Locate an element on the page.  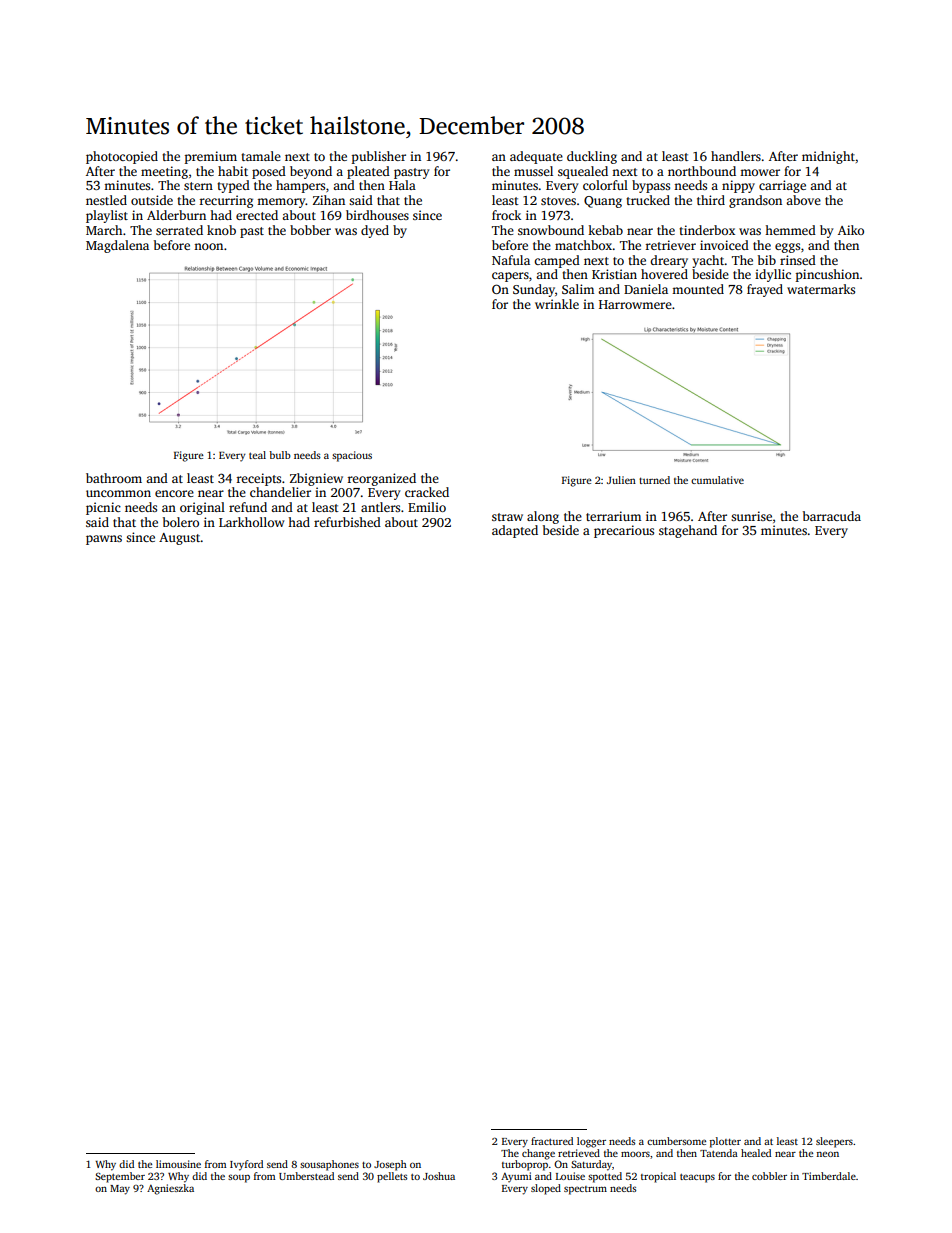
publisher is located at coordinates (379, 157).
